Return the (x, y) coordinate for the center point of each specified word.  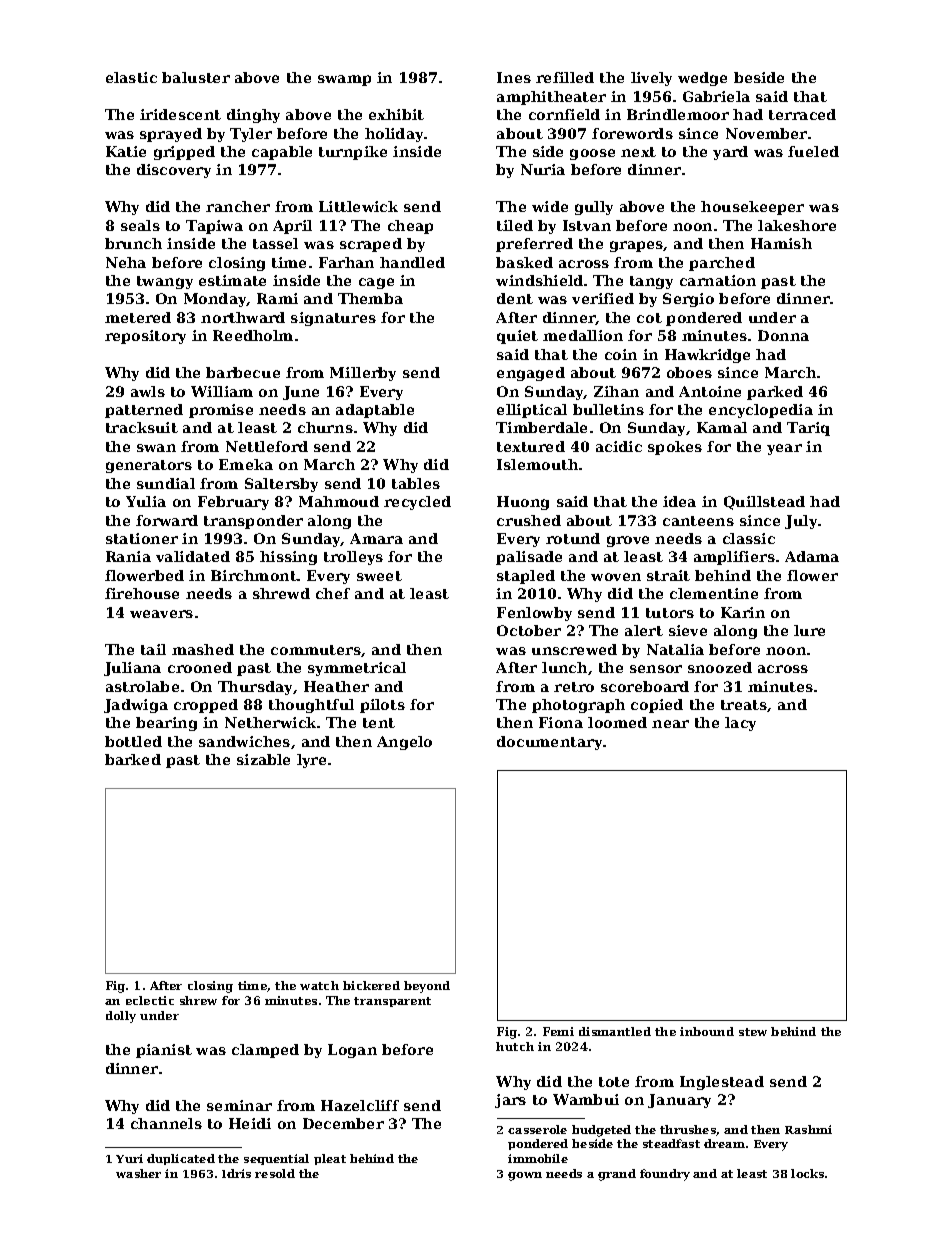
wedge (702, 79)
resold (275, 1173)
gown (525, 1176)
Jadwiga (136, 706)
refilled (565, 77)
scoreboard (645, 686)
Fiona (561, 722)
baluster (196, 77)
